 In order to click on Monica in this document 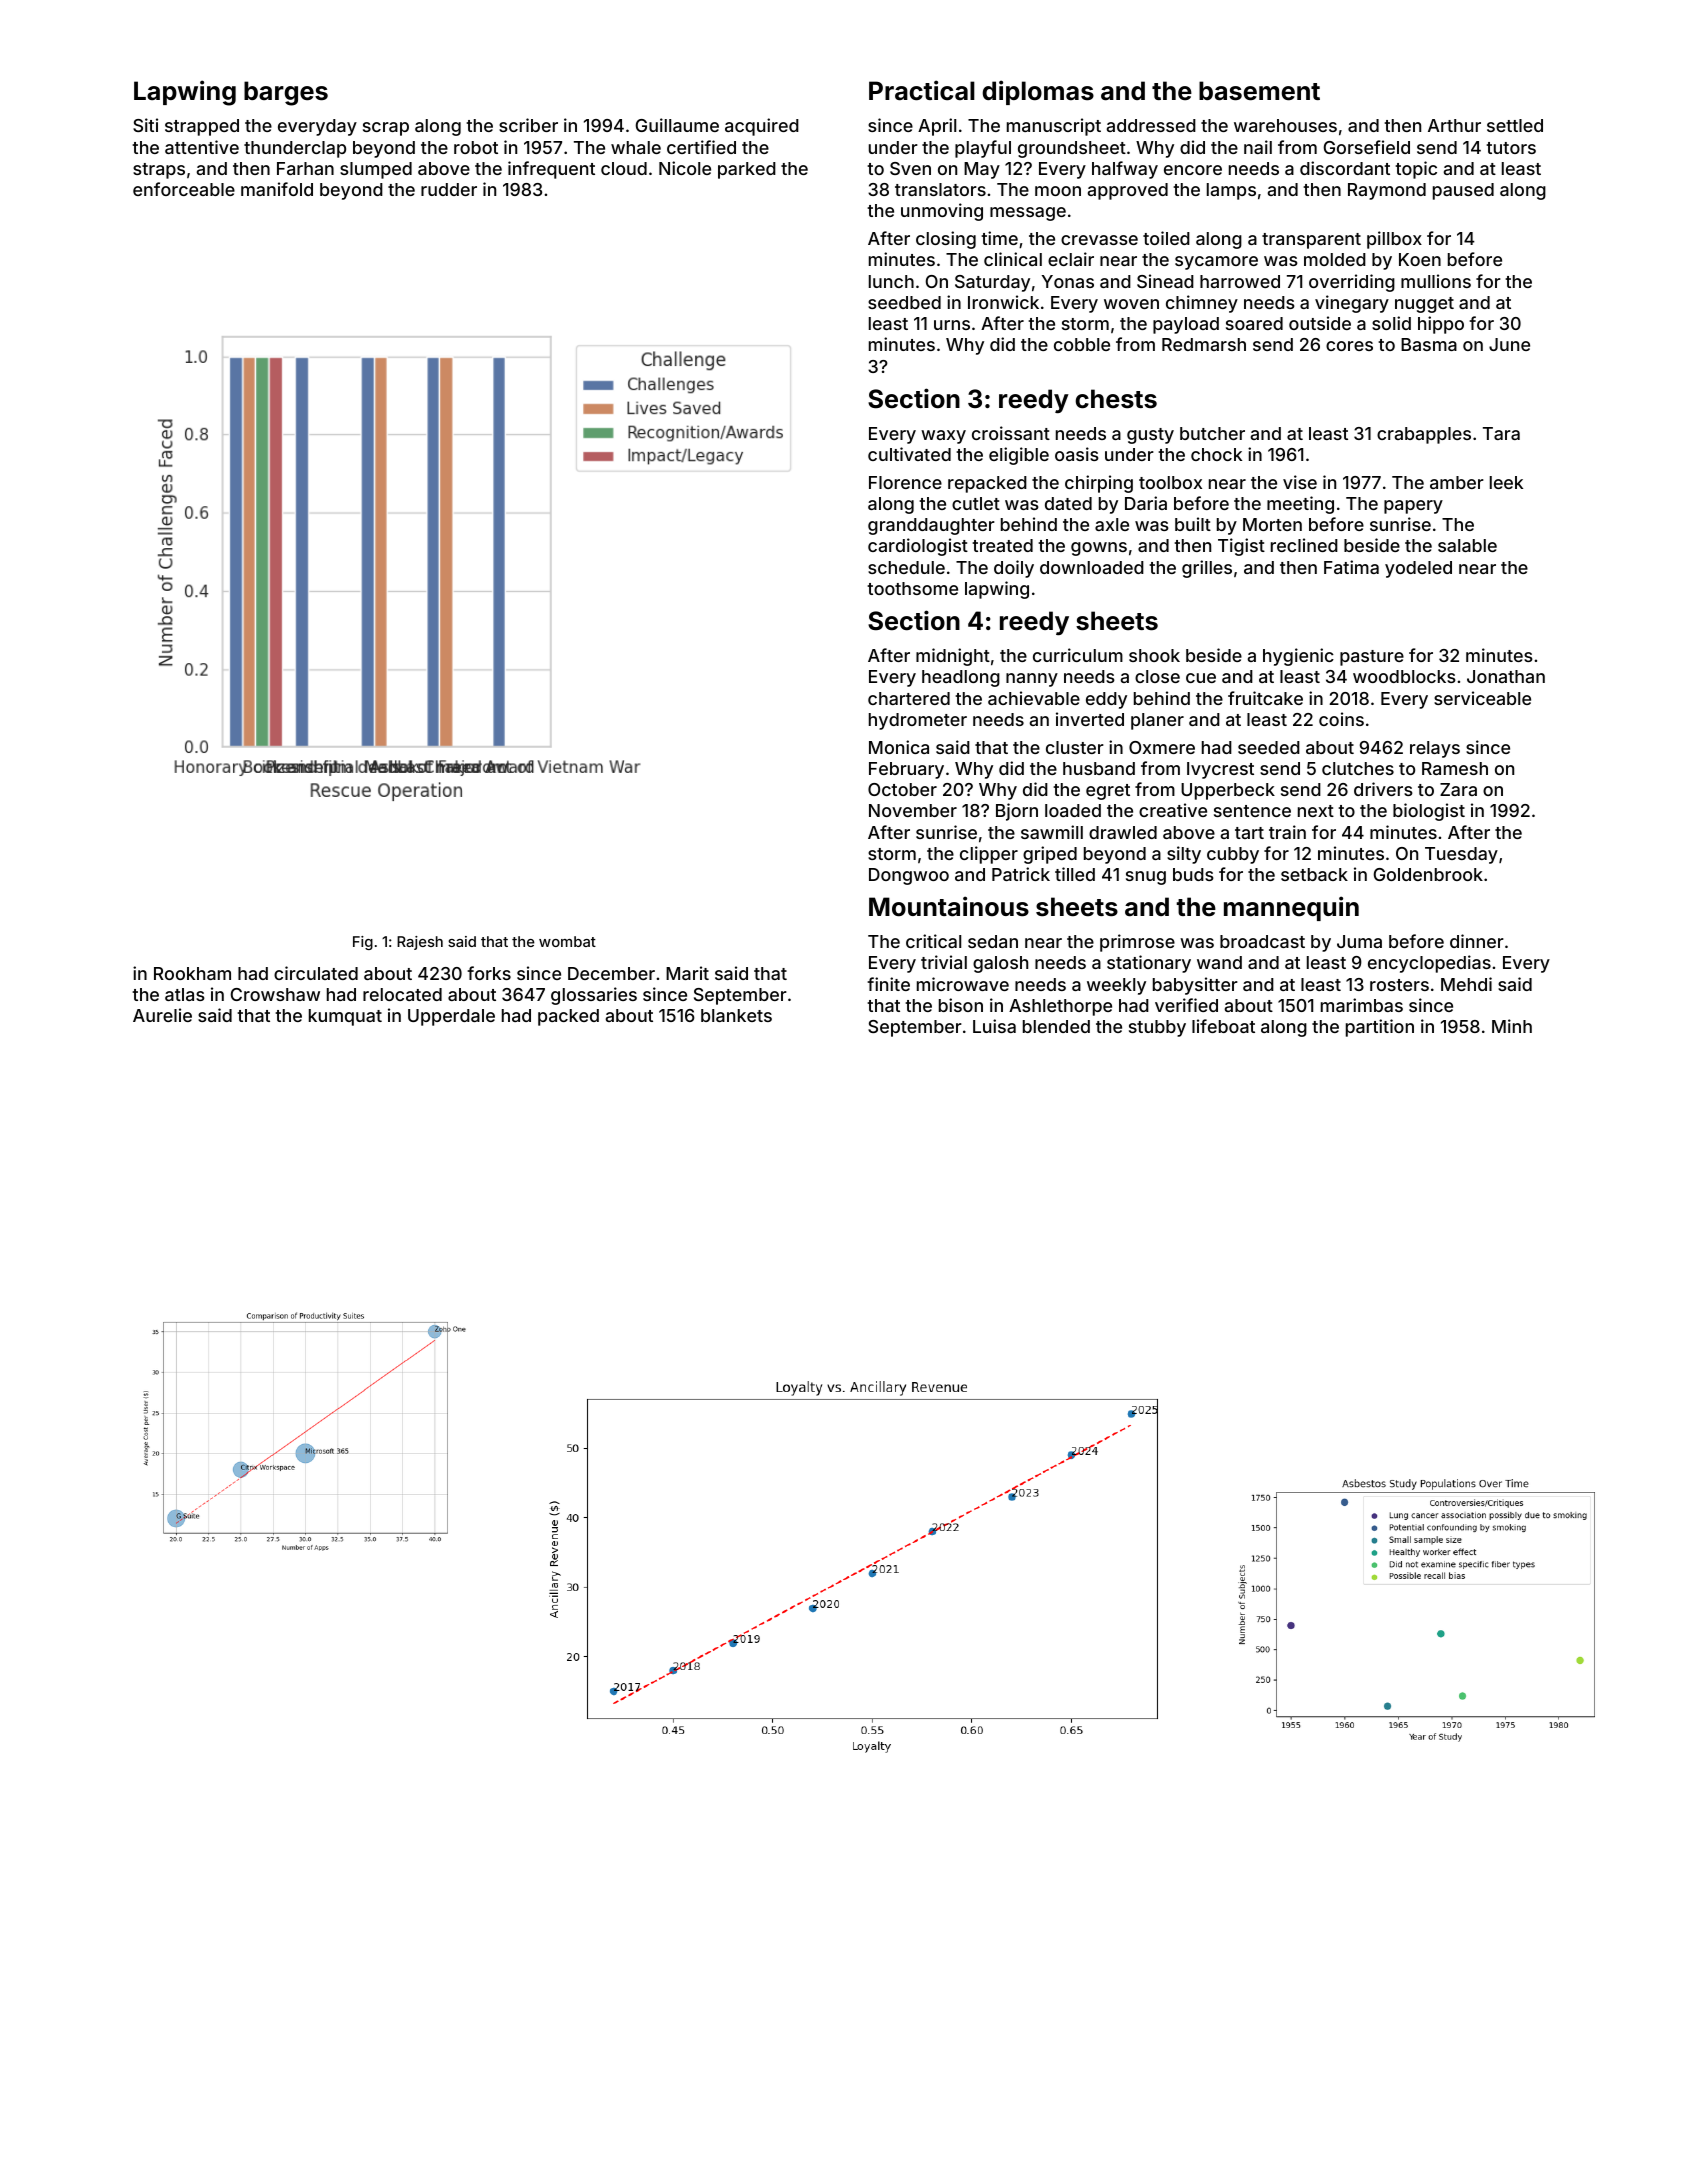, I will do `click(899, 747)`.
